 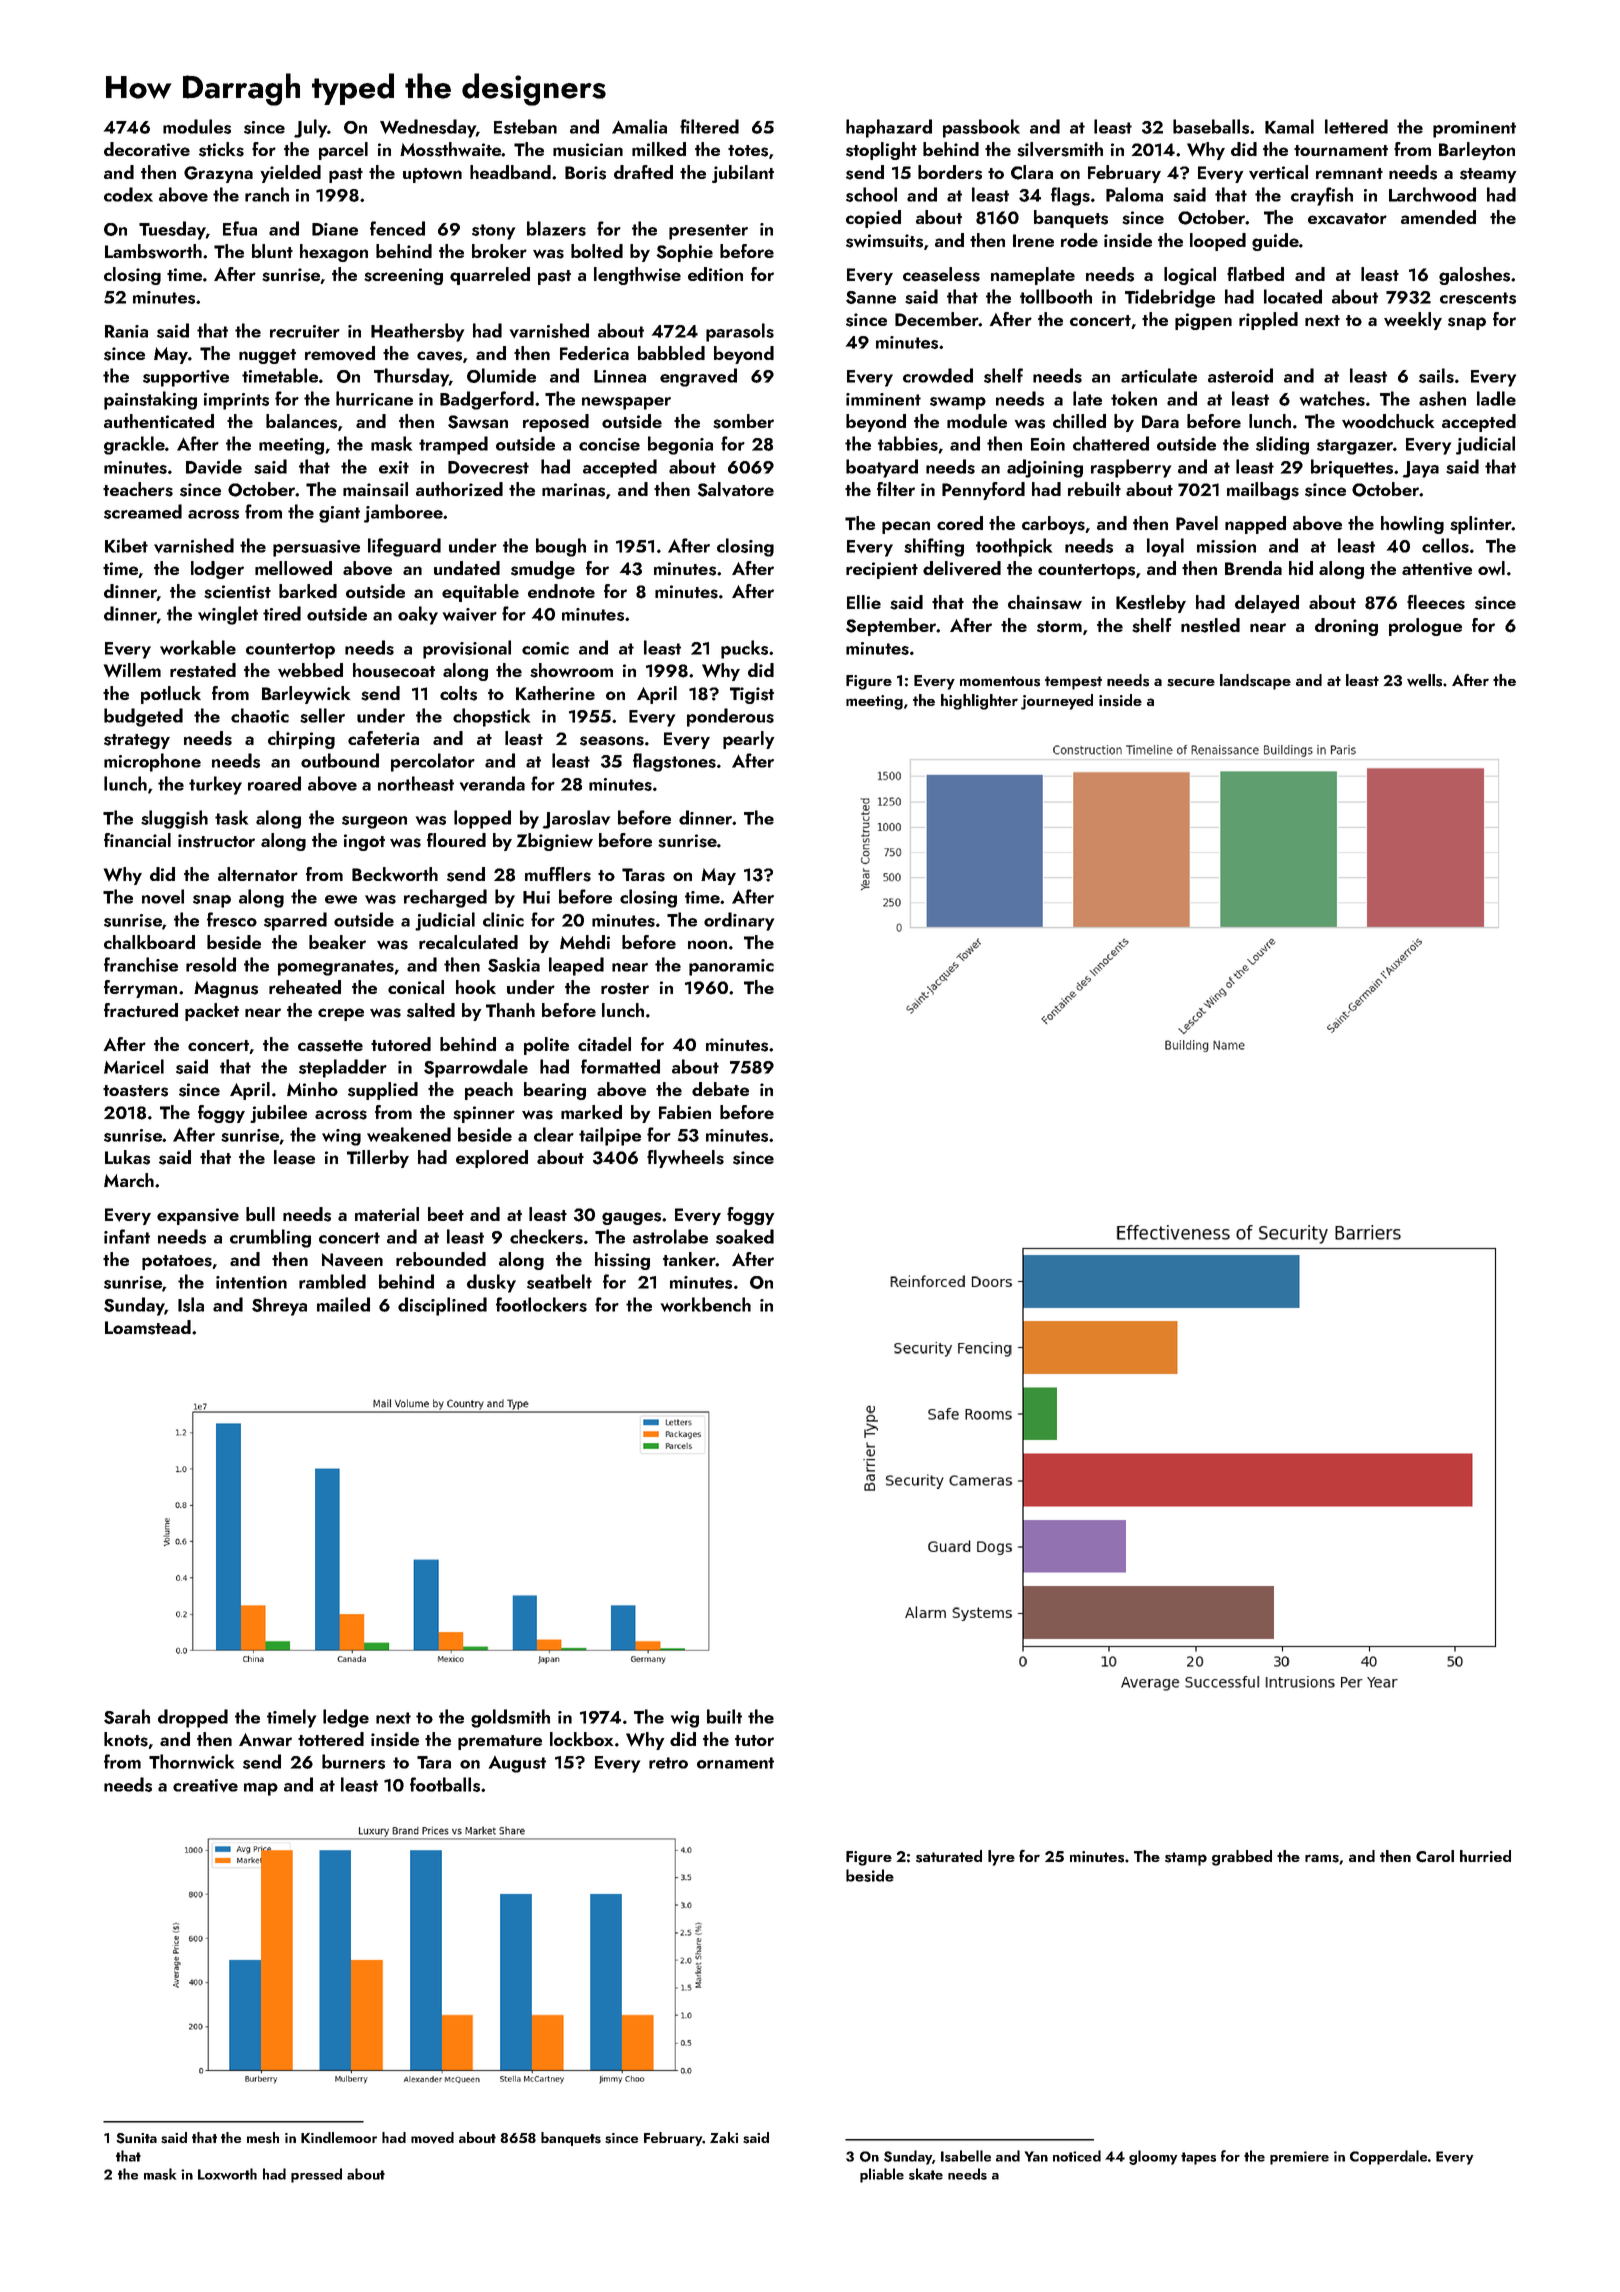 What do you see at coordinates (1191, 682) in the document?
I see `secure` at bounding box center [1191, 682].
